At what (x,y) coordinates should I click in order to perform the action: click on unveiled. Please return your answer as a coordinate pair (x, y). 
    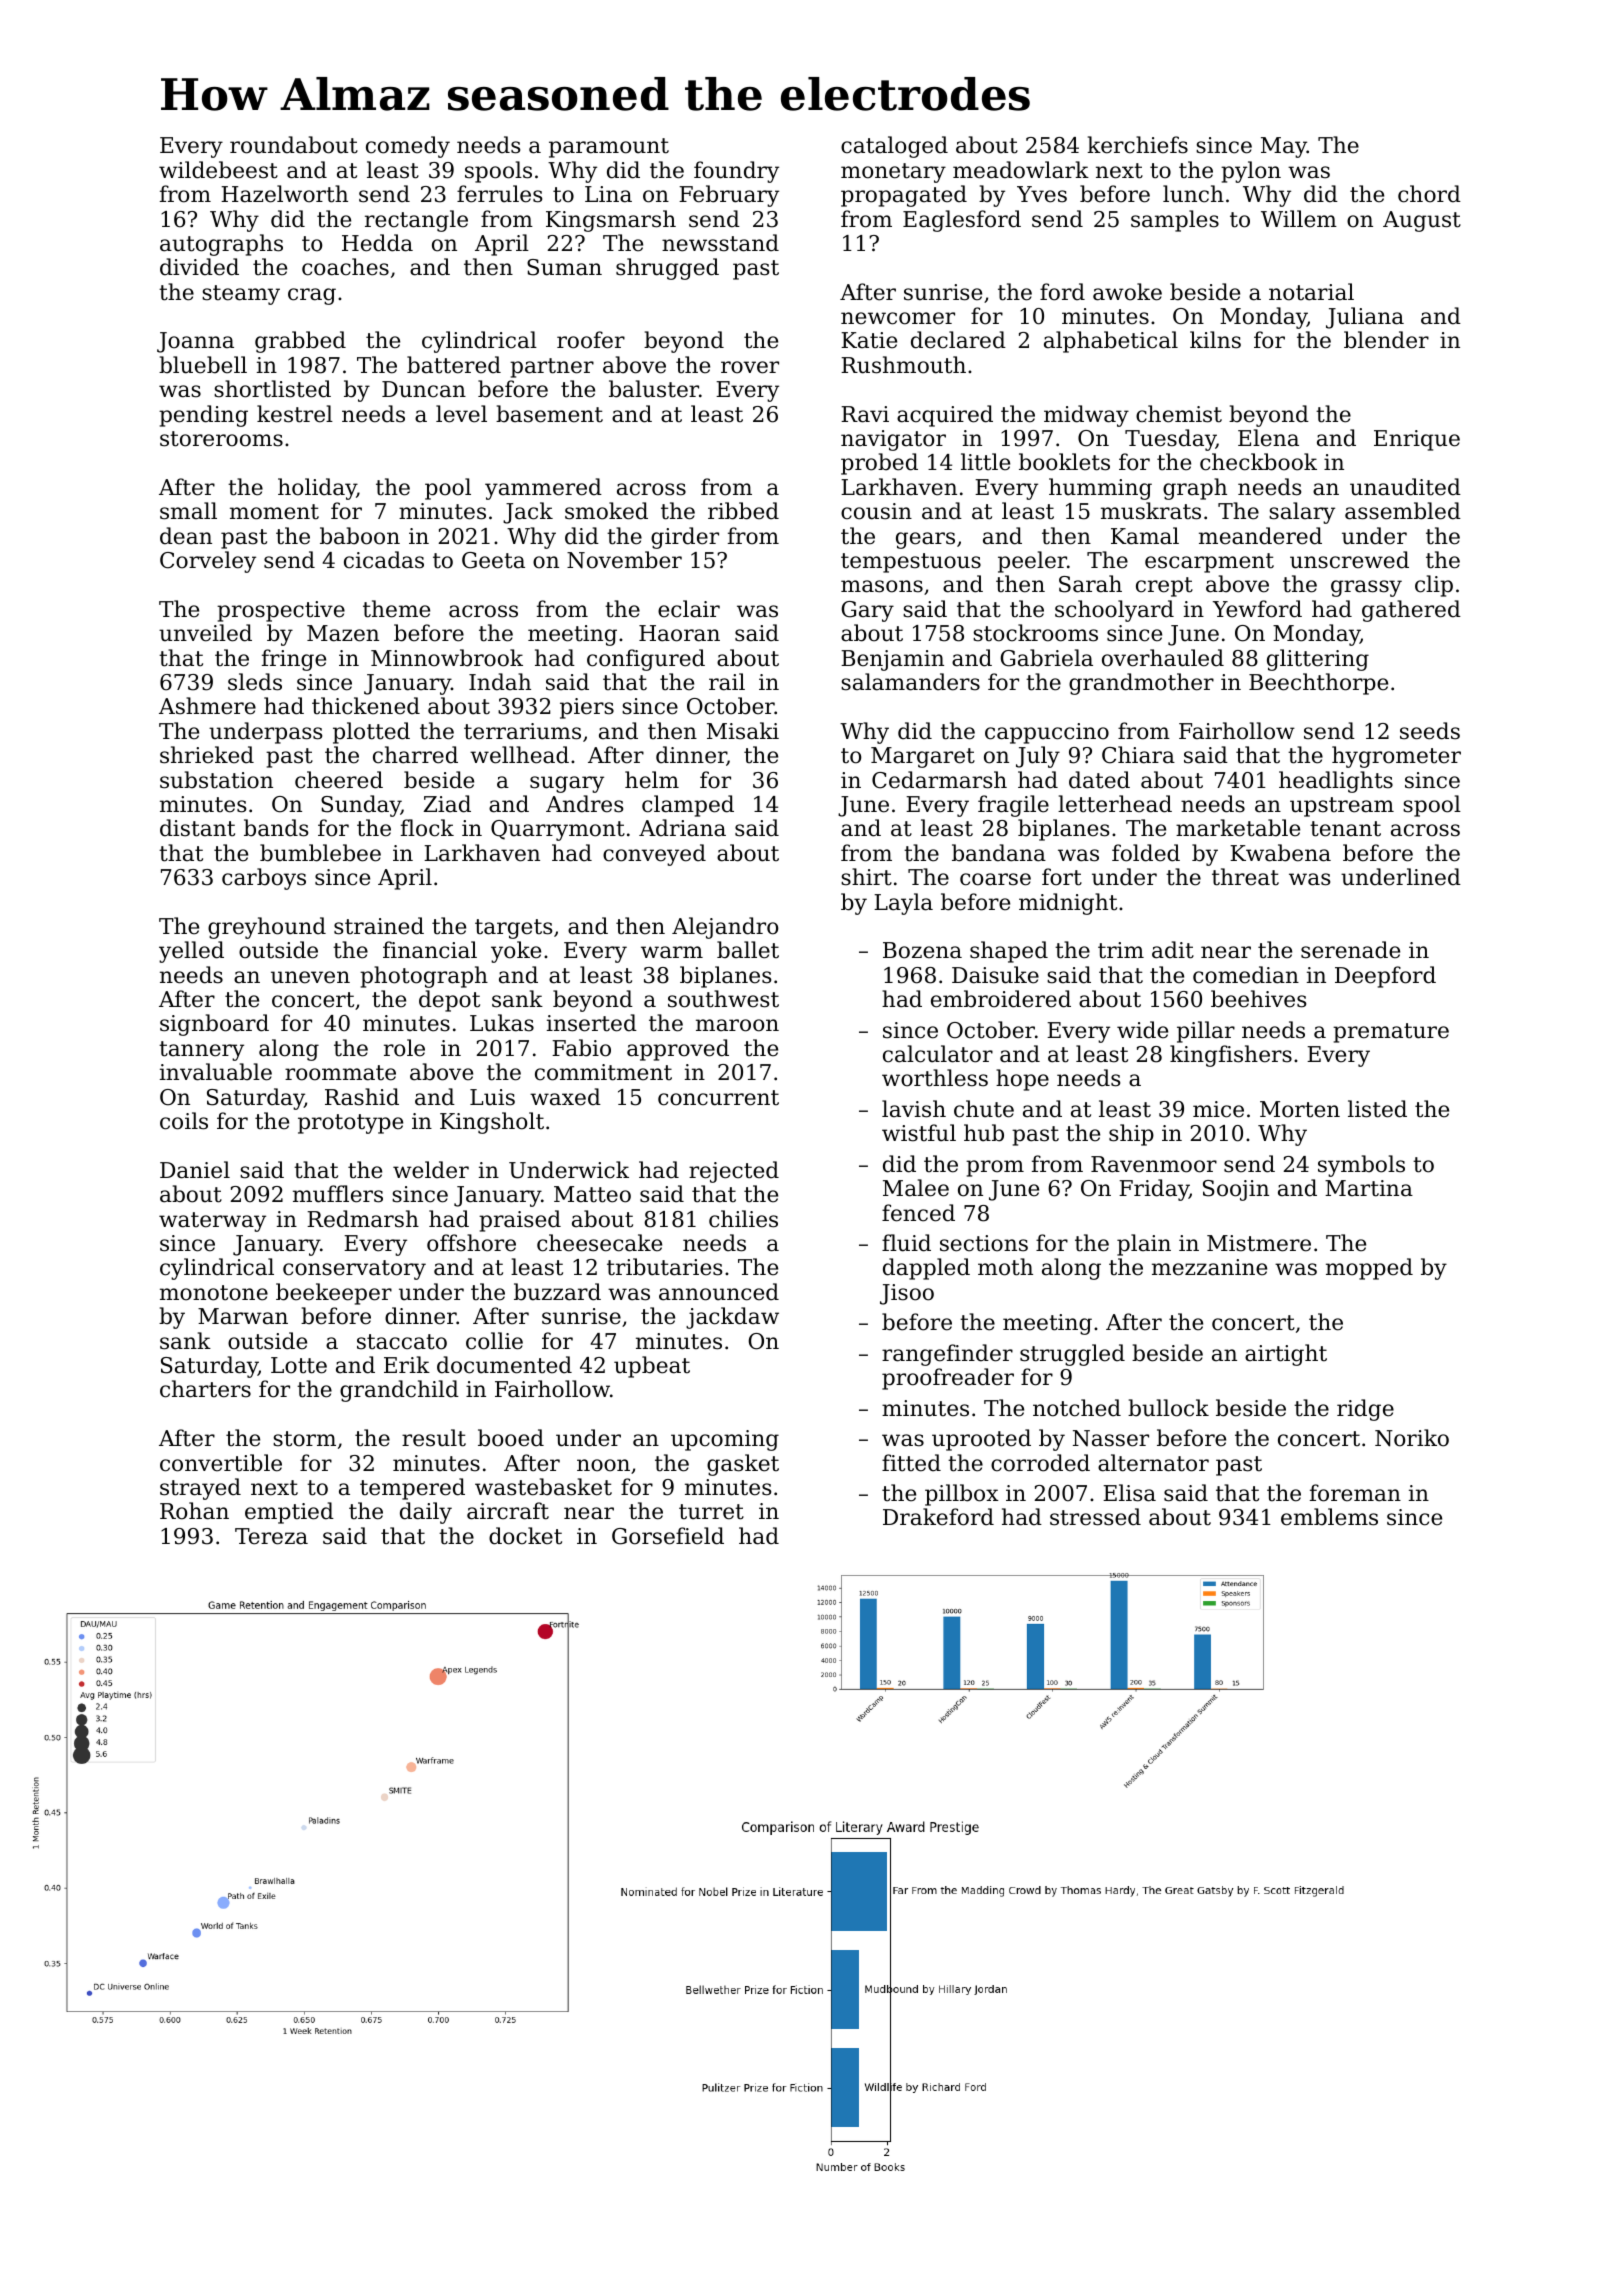
    Looking at the image, I should click on (205, 633).
